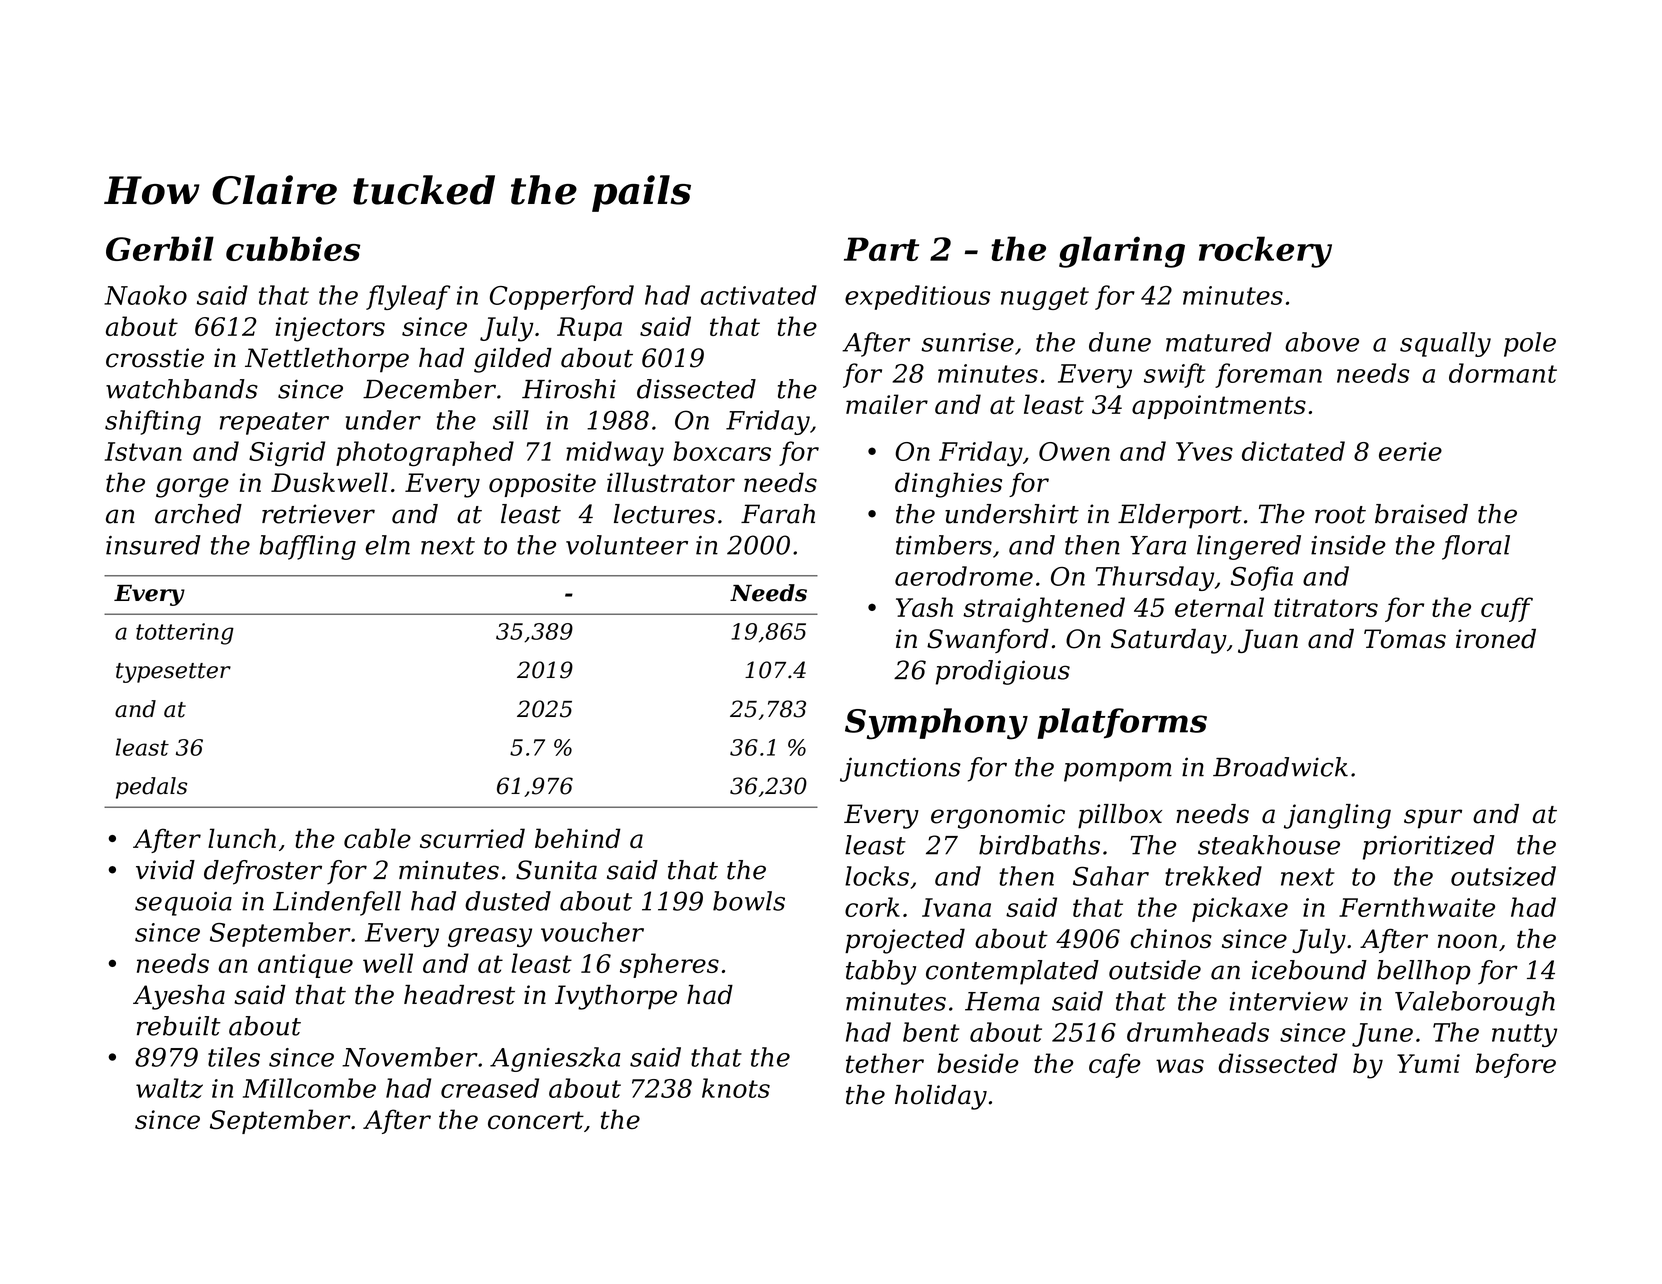 This screenshot has height=1284, width=1662. Describe the element at coordinates (459, 995) in the screenshot. I see `headrest` at that location.
